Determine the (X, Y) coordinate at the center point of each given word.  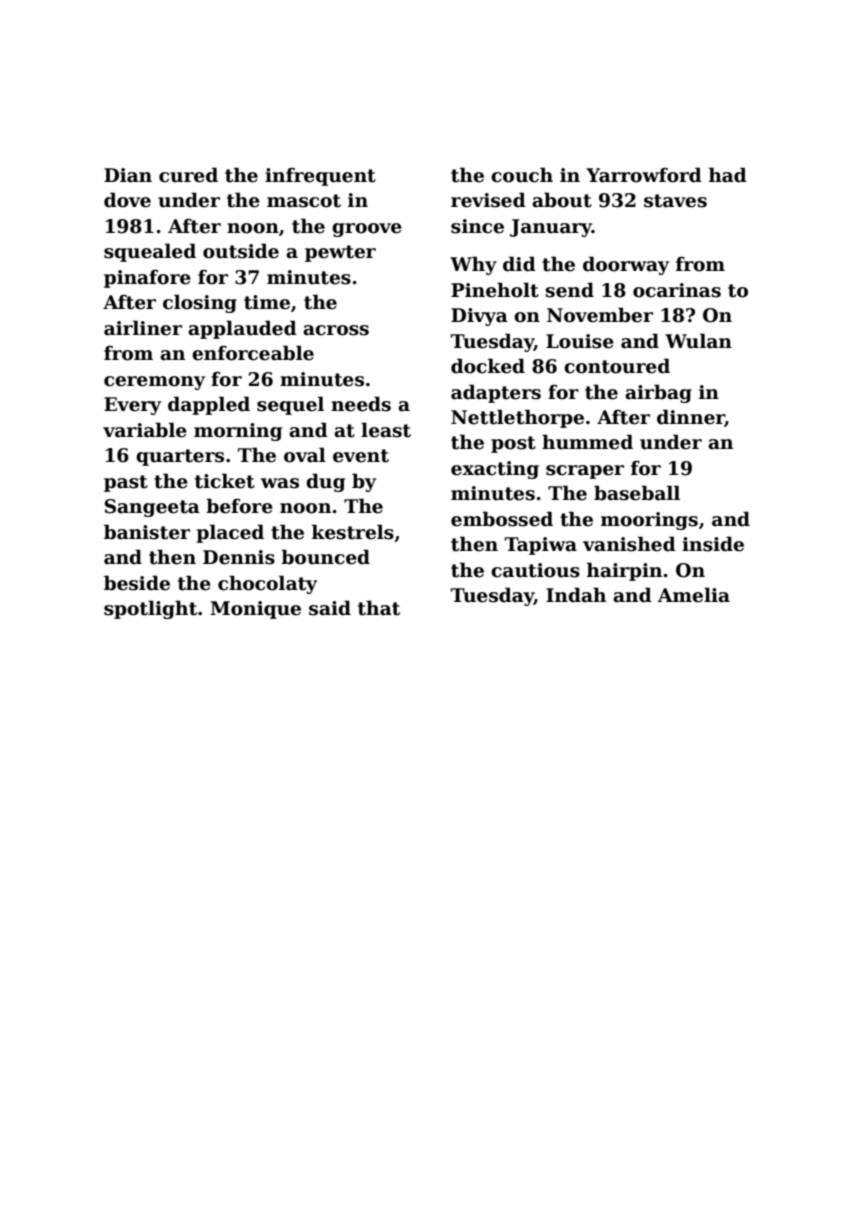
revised (488, 200)
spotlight (150, 609)
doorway (626, 265)
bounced (325, 557)
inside (713, 544)
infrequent (320, 177)
